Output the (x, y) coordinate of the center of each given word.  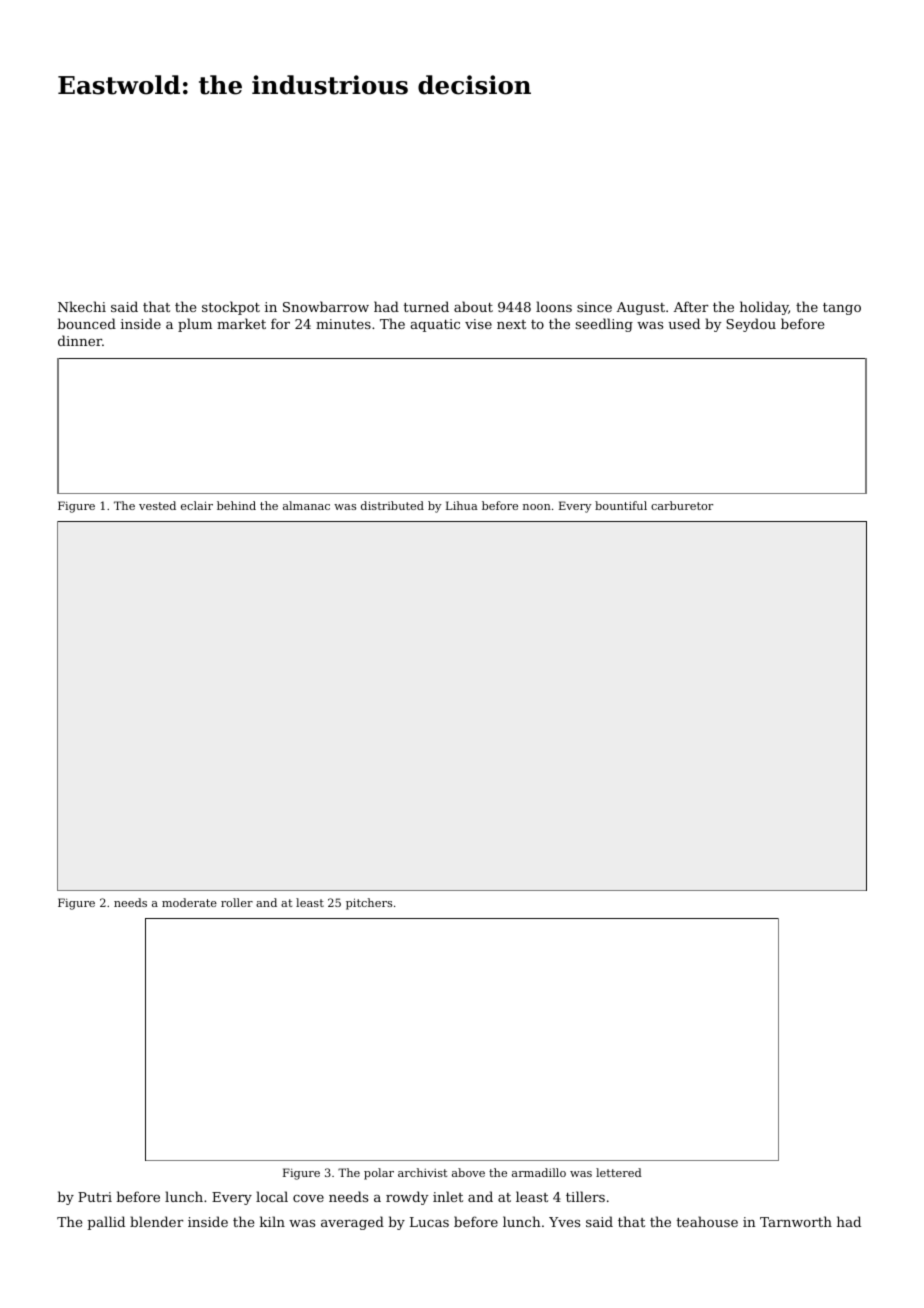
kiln (272, 1221)
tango (842, 309)
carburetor (682, 505)
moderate (189, 902)
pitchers (369, 904)
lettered (619, 1172)
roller (237, 902)
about (473, 306)
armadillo (539, 1172)
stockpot (231, 308)
